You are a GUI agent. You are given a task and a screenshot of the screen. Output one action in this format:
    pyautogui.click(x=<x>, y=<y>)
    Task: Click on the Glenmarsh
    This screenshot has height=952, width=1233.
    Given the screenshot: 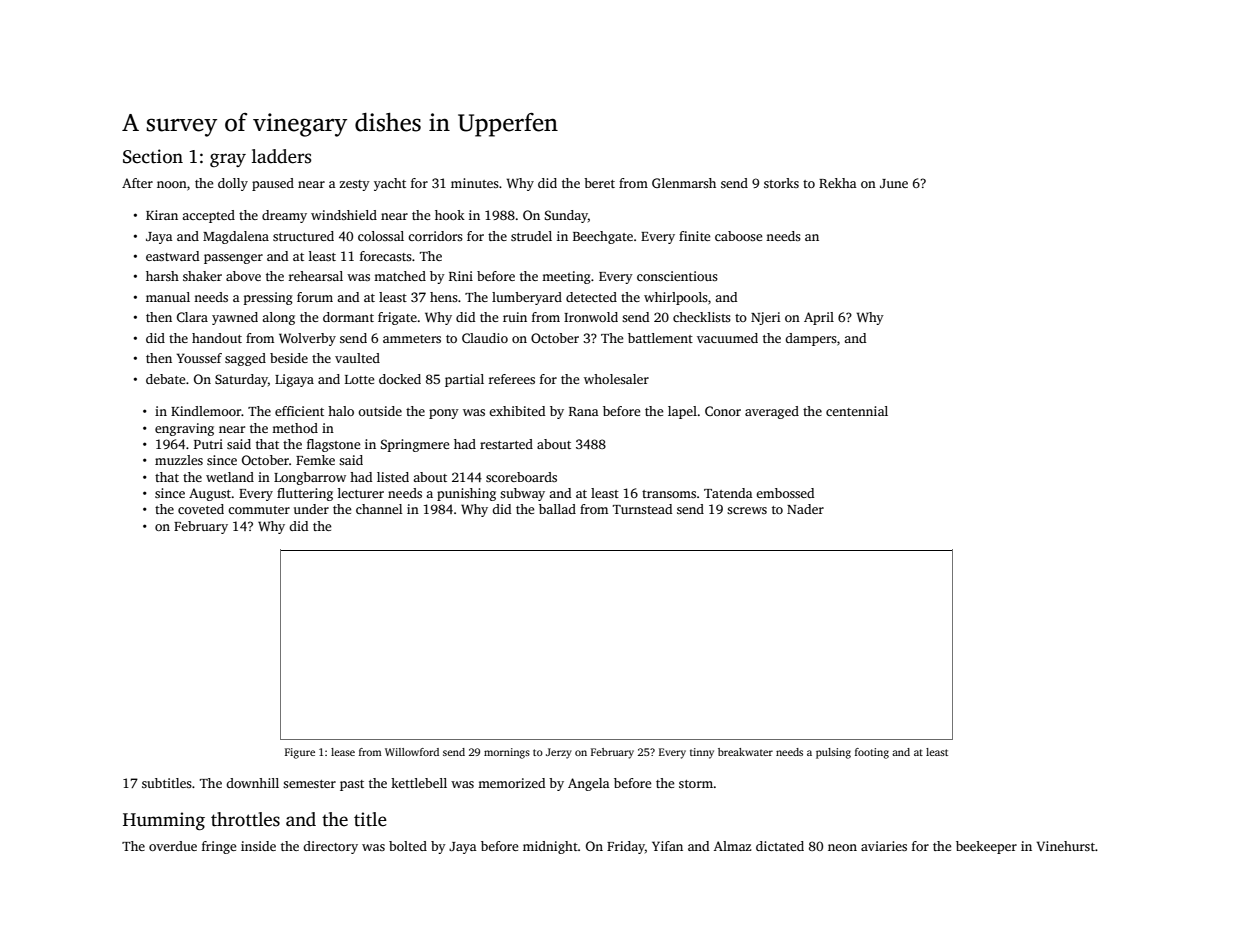 What is the action you would take?
    pyautogui.click(x=684, y=183)
